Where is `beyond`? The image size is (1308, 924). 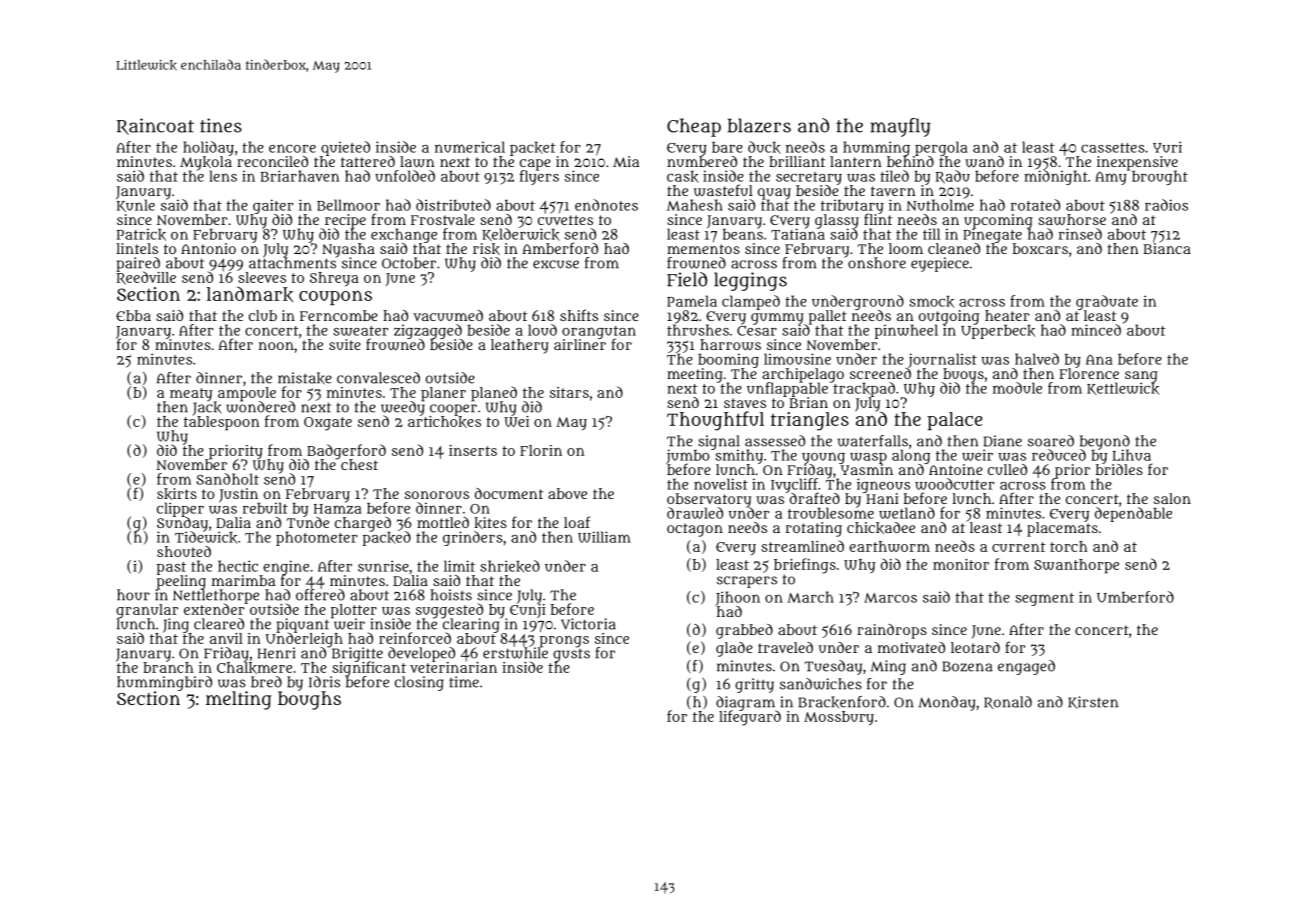
beyond is located at coordinates (1105, 442).
